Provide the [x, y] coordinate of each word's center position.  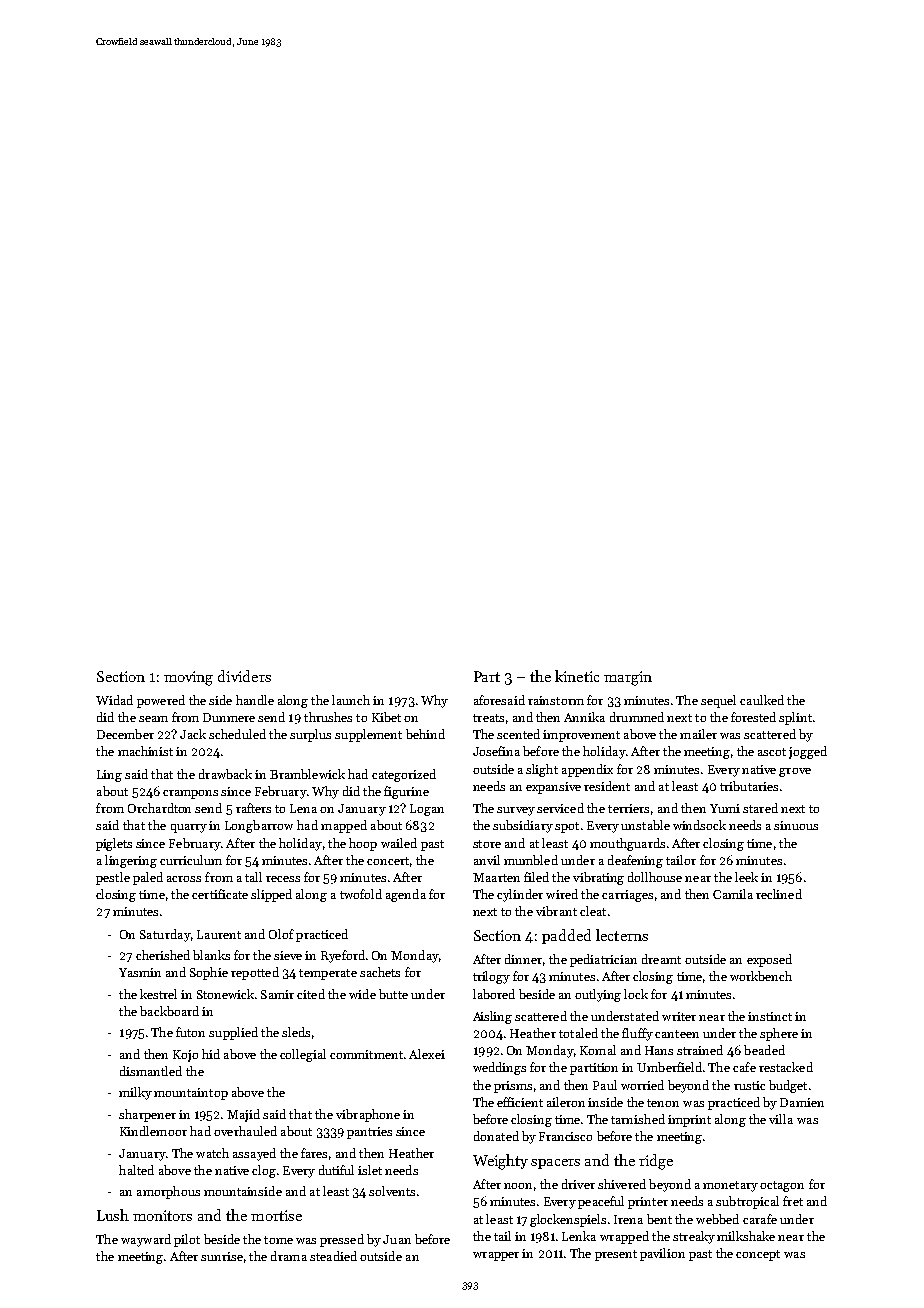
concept [758, 1255]
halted [136, 1170]
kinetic [577, 676]
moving [188, 678]
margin [628, 678]
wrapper [496, 1256]
